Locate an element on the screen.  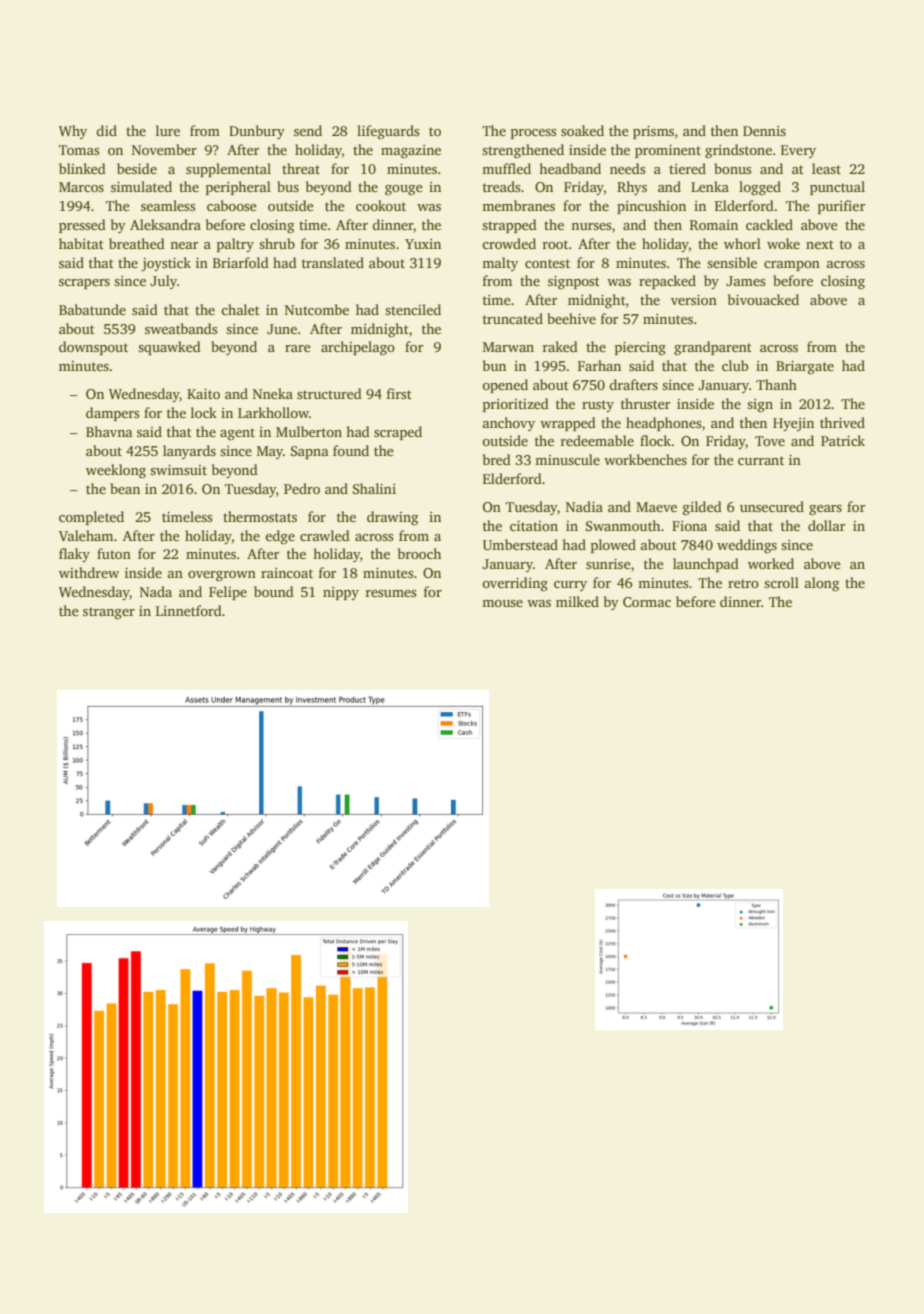
scraped is located at coordinates (398, 433).
